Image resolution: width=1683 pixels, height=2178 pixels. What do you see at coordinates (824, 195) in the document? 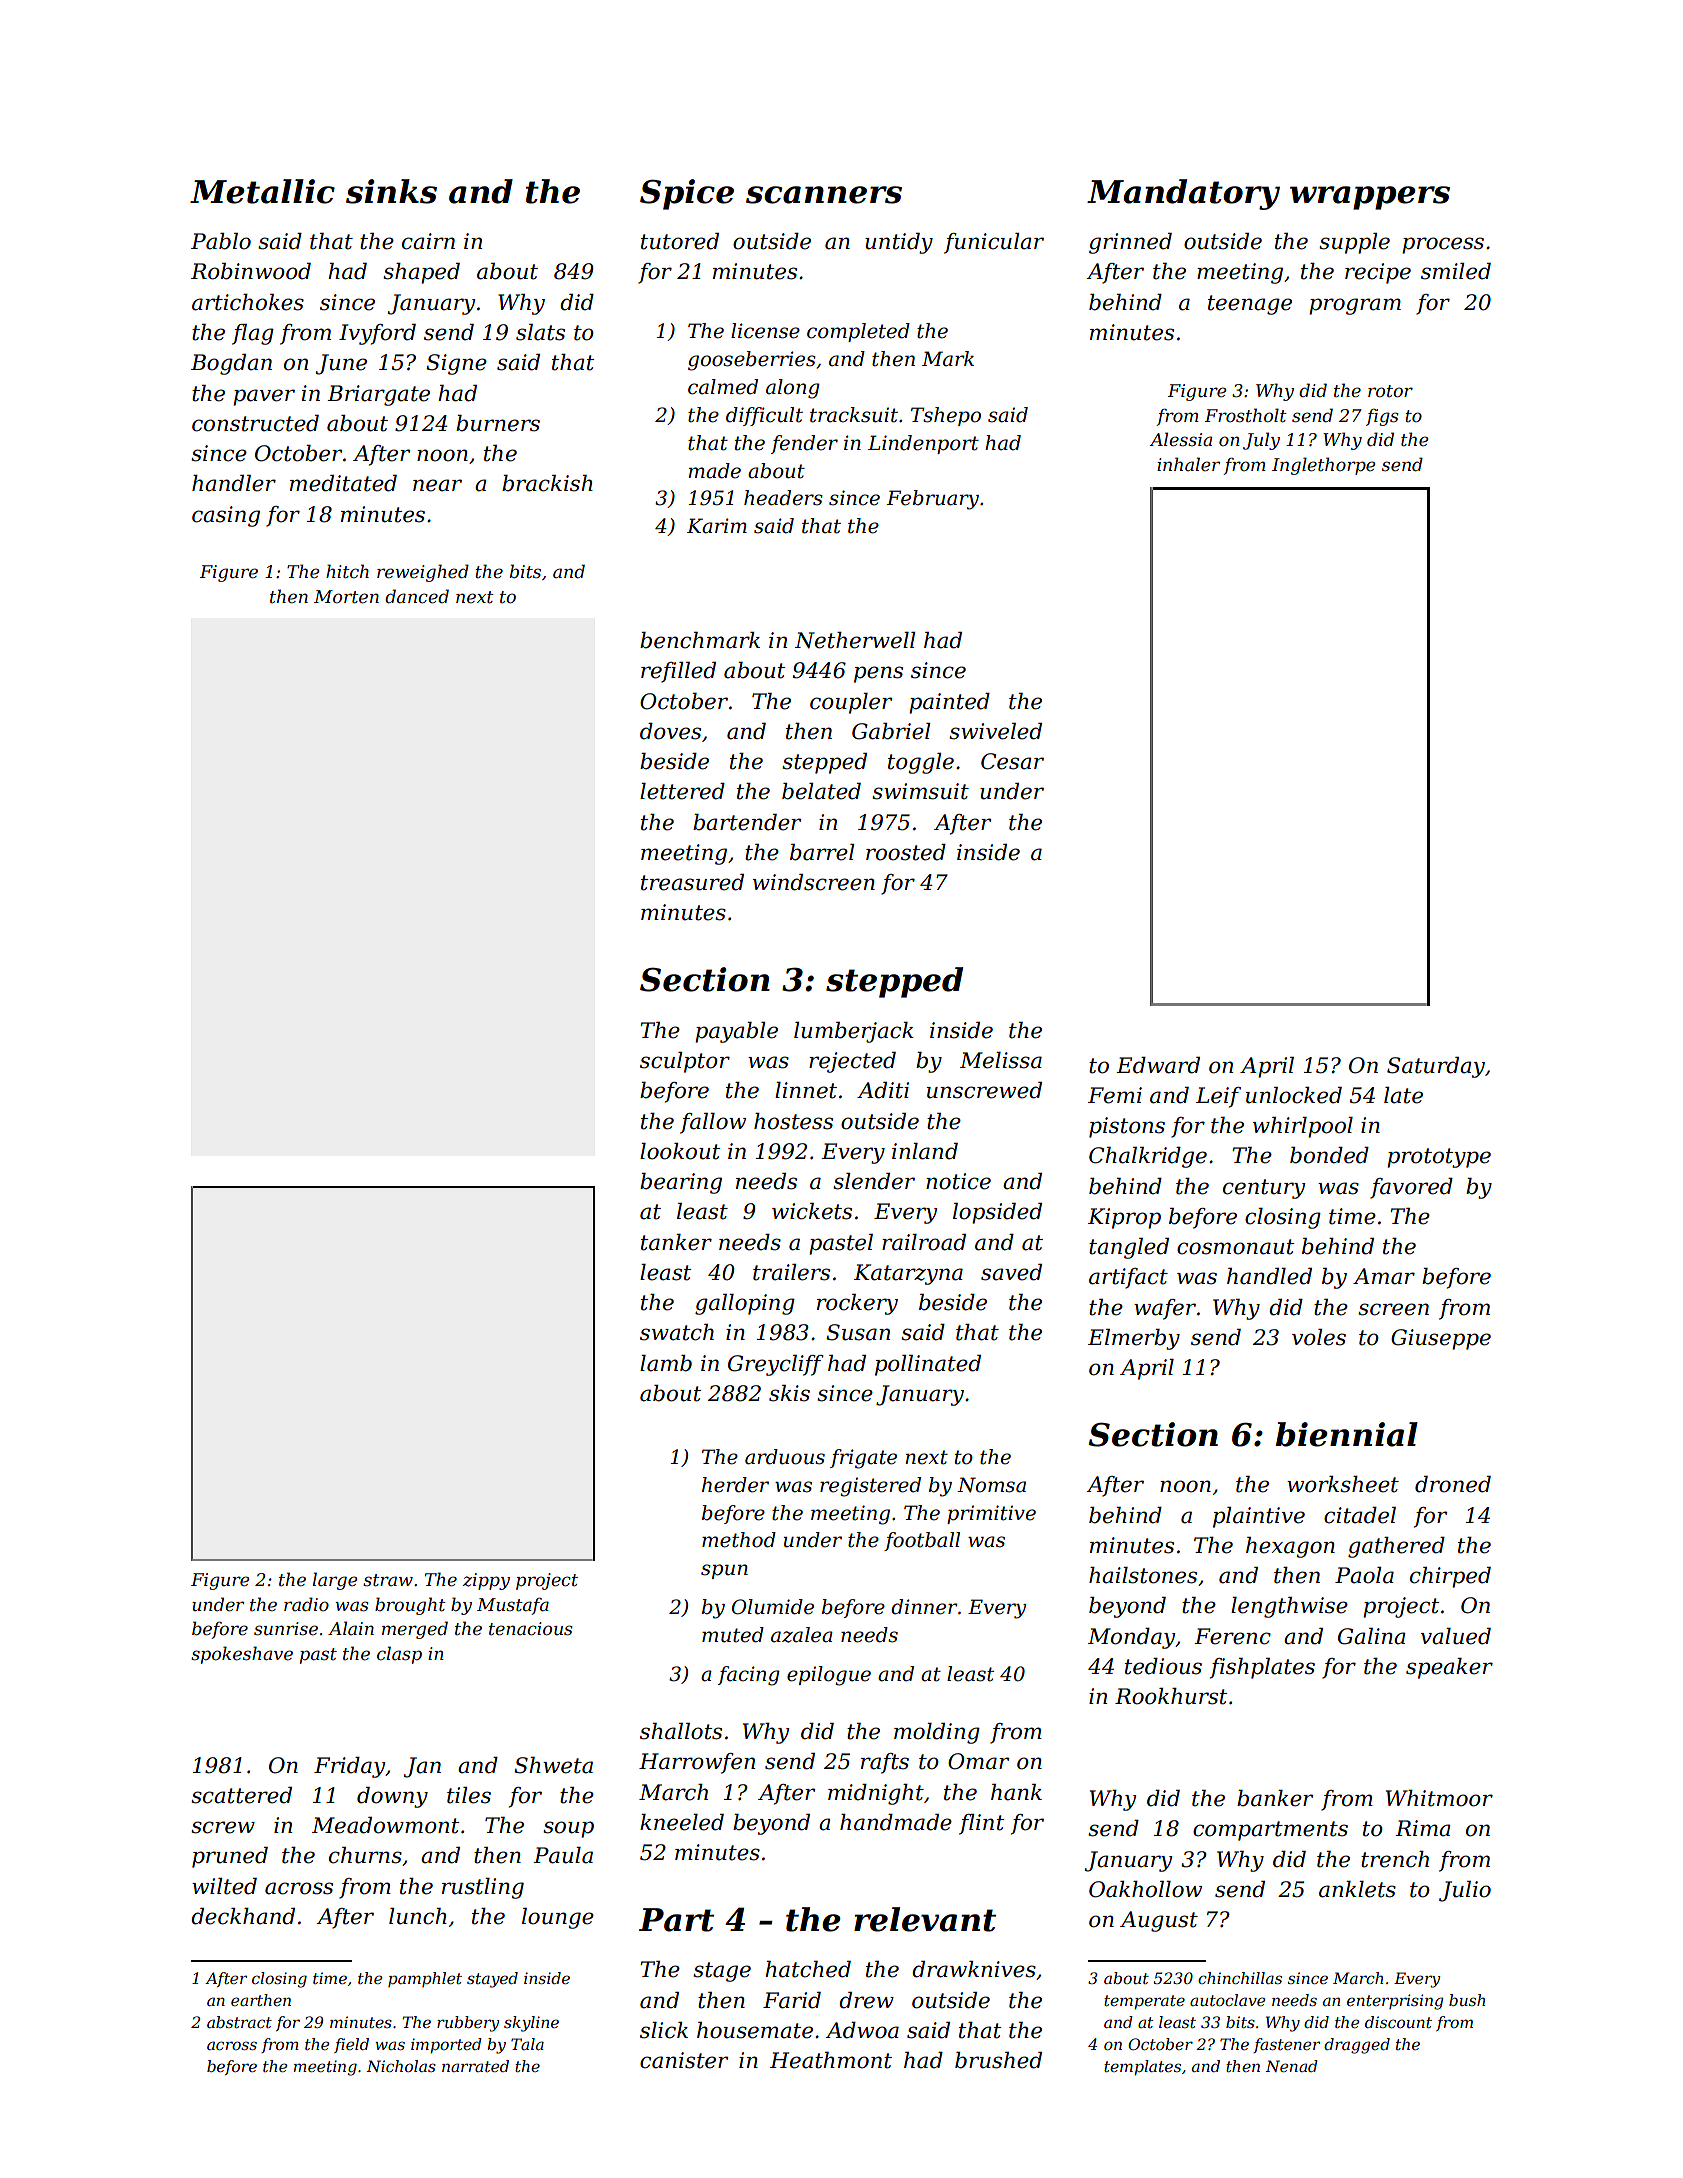
I see `scanners` at bounding box center [824, 195].
